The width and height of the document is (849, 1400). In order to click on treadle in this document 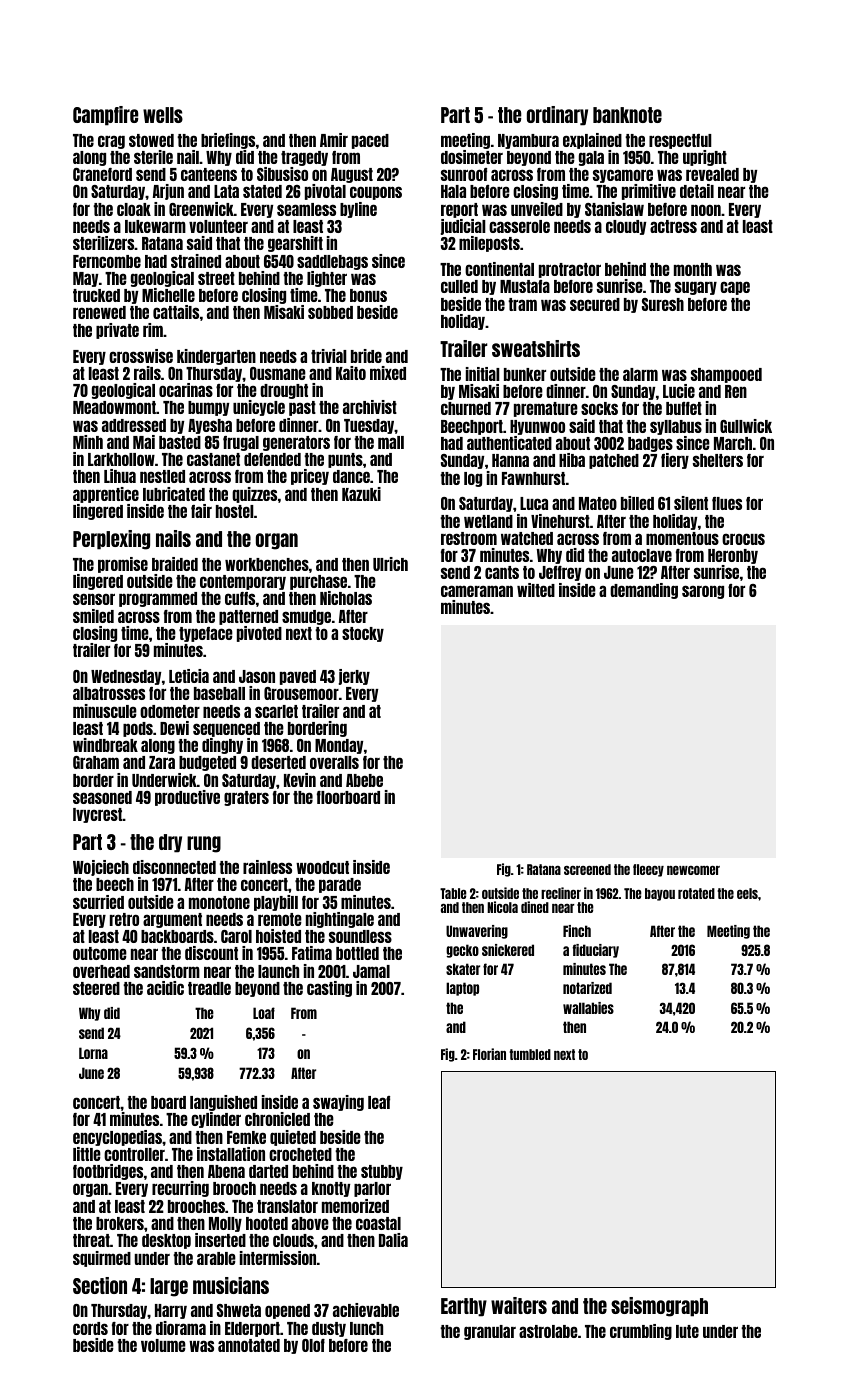, I will do `click(209, 988)`.
